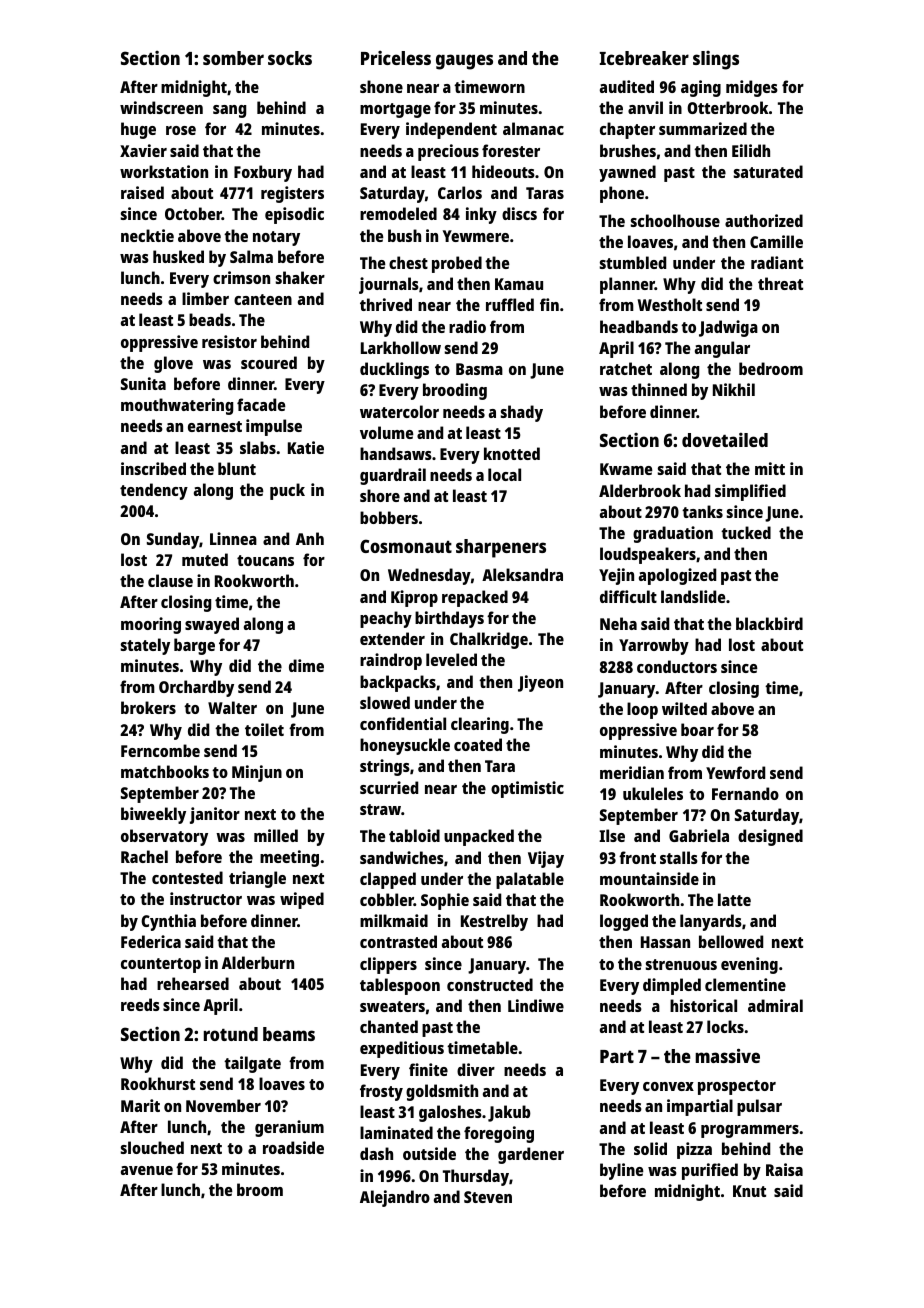  I want to click on windscreen, so click(161, 107).
